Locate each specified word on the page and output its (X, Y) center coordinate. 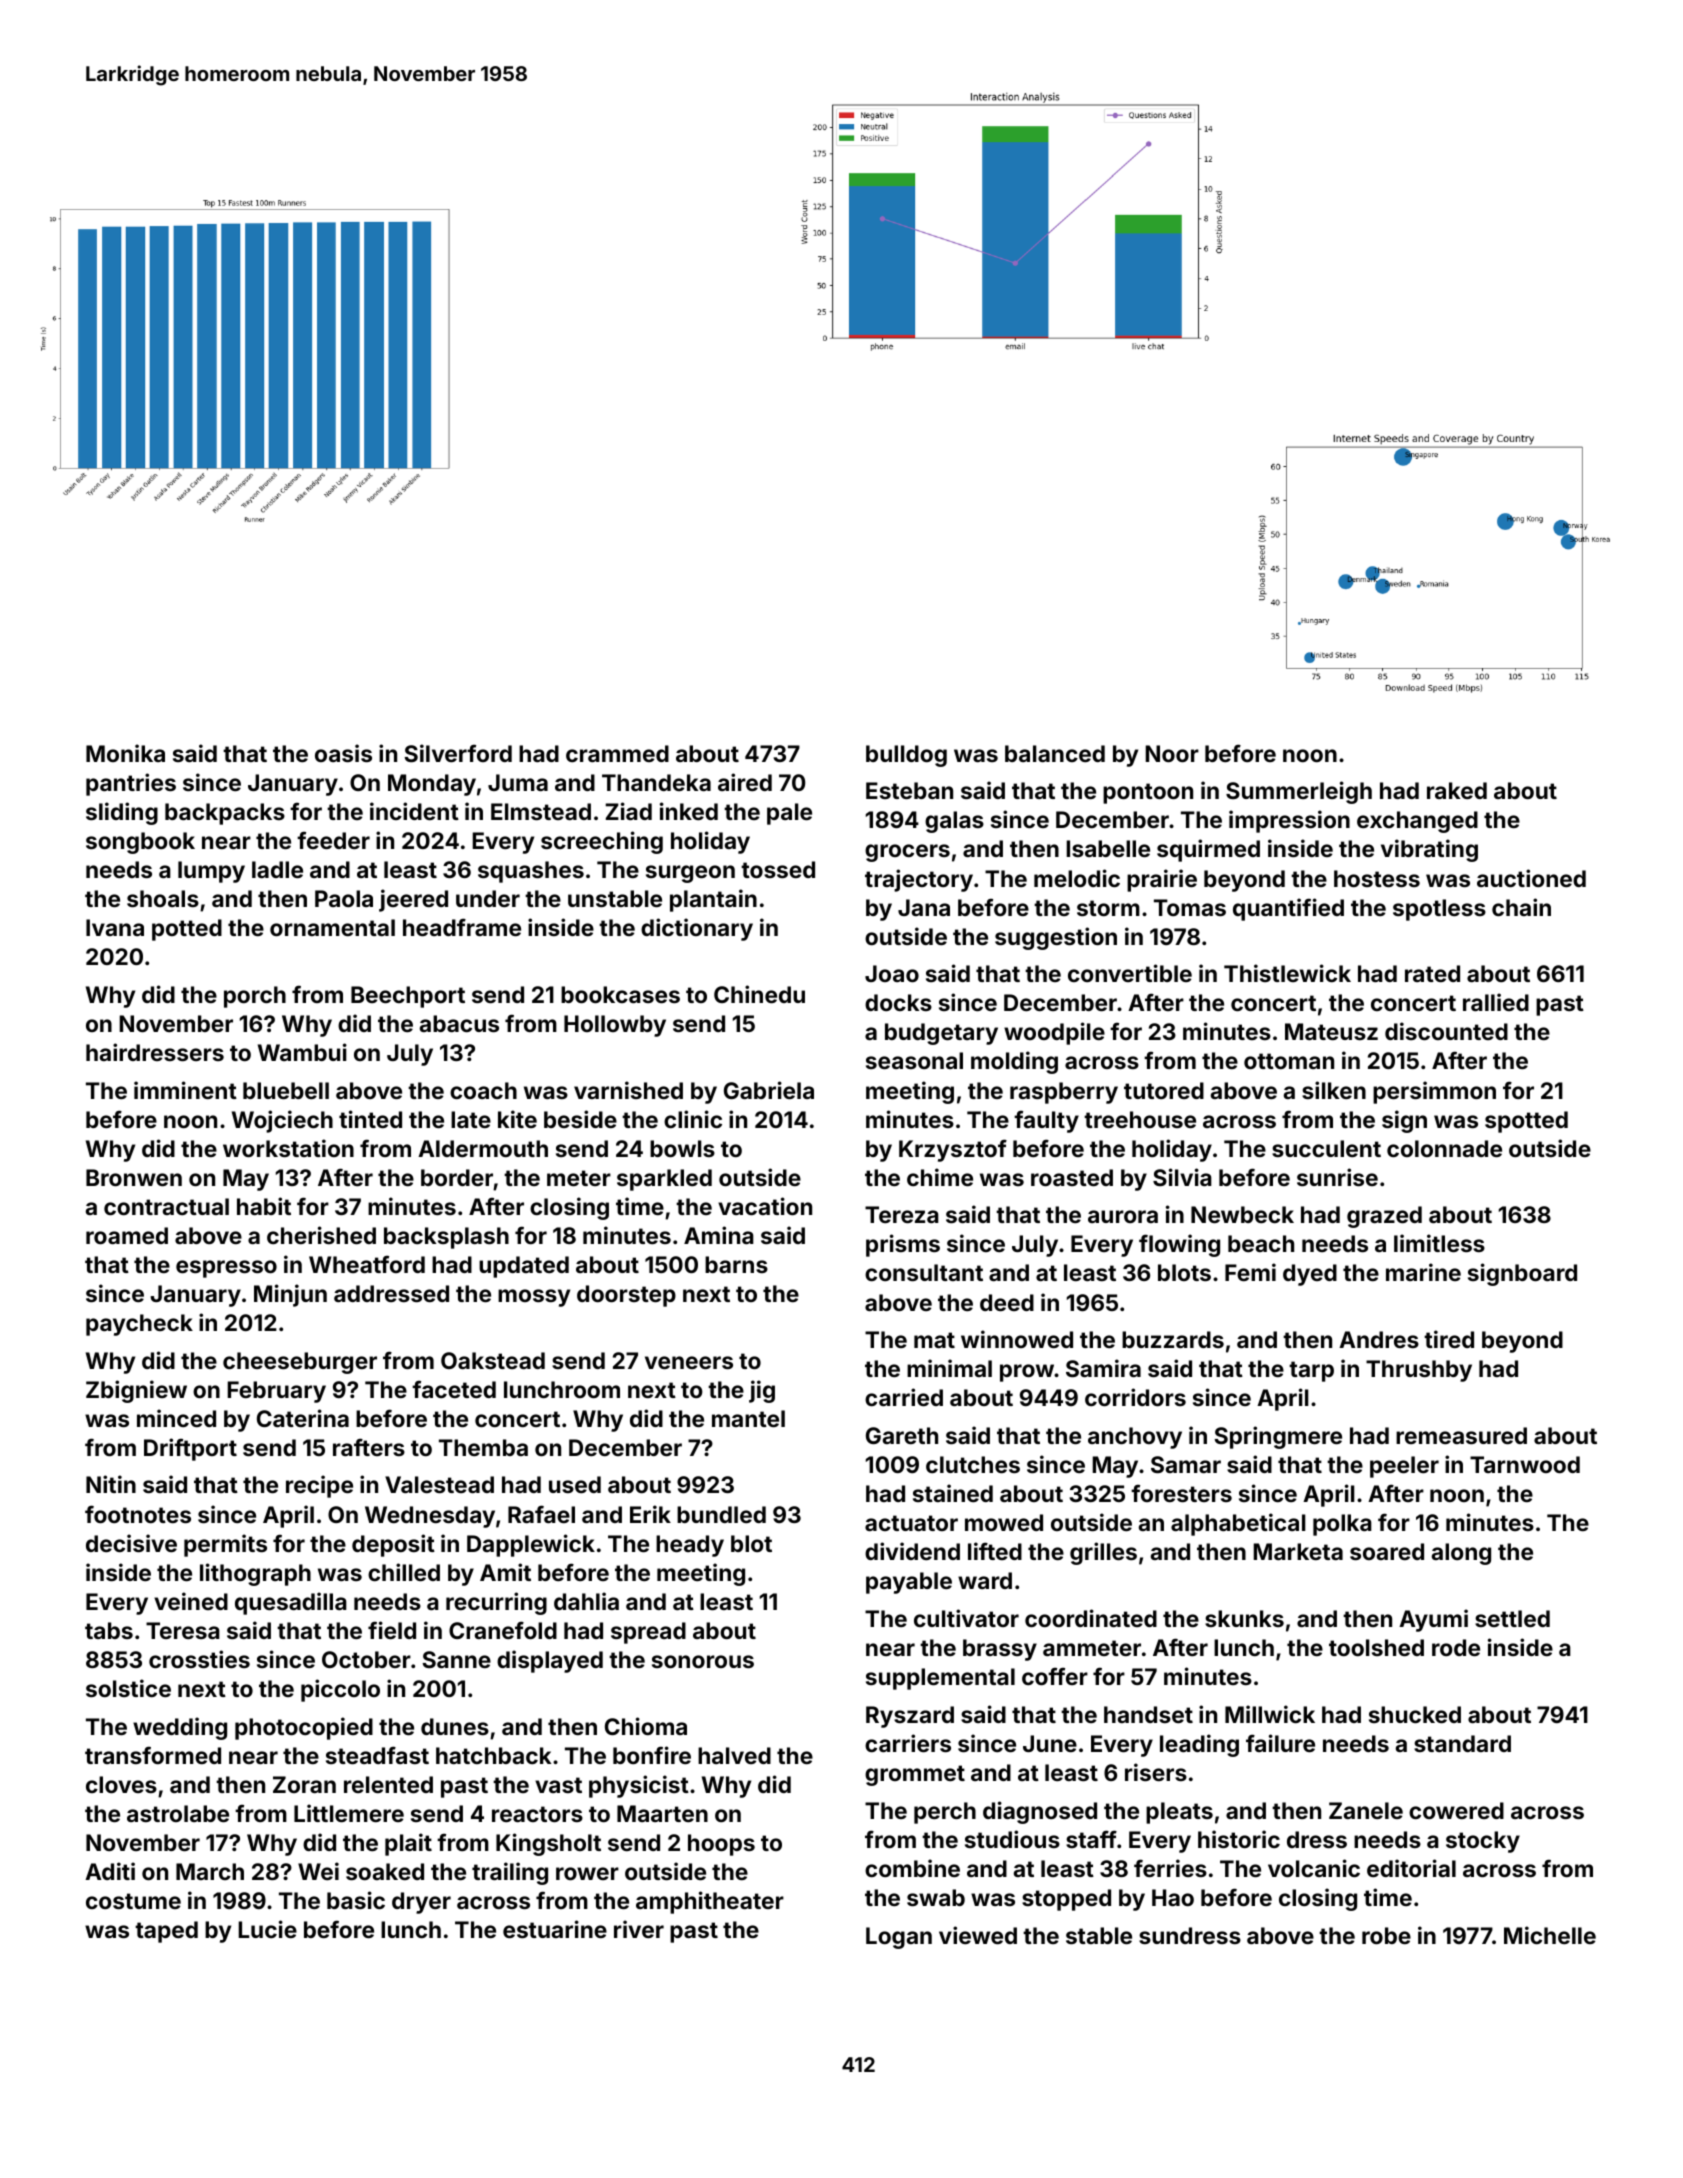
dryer (421, 1903)
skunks (1244, 1618)
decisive (131, 1543)
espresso (226, 1269)
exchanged (1417, 822)
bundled (721, 1514)
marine (1423, 1272)
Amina (719, 1235)
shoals (163, 898)
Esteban (909, 790)
